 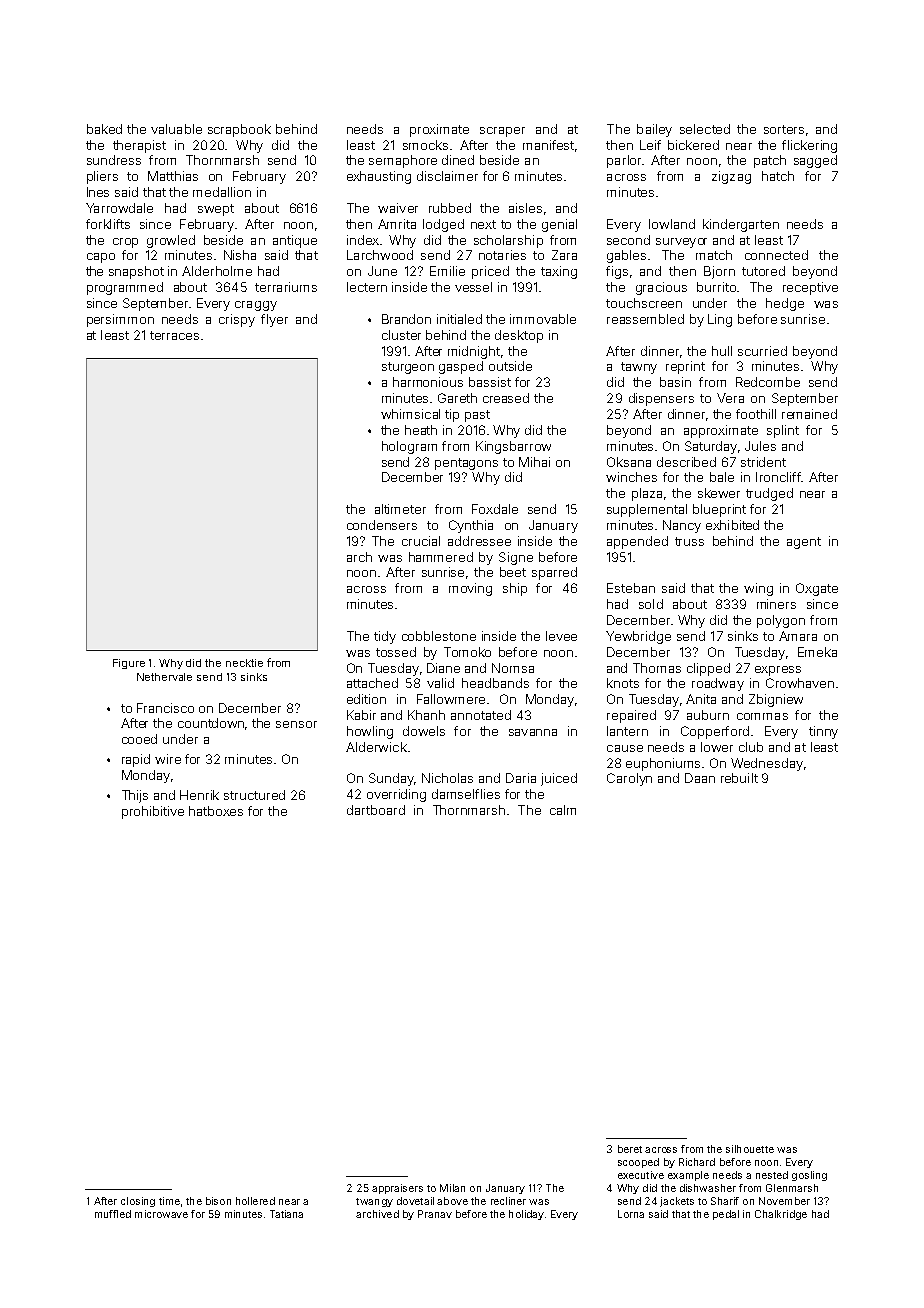 I want to click on bison, so click(x=218, y=1201).
